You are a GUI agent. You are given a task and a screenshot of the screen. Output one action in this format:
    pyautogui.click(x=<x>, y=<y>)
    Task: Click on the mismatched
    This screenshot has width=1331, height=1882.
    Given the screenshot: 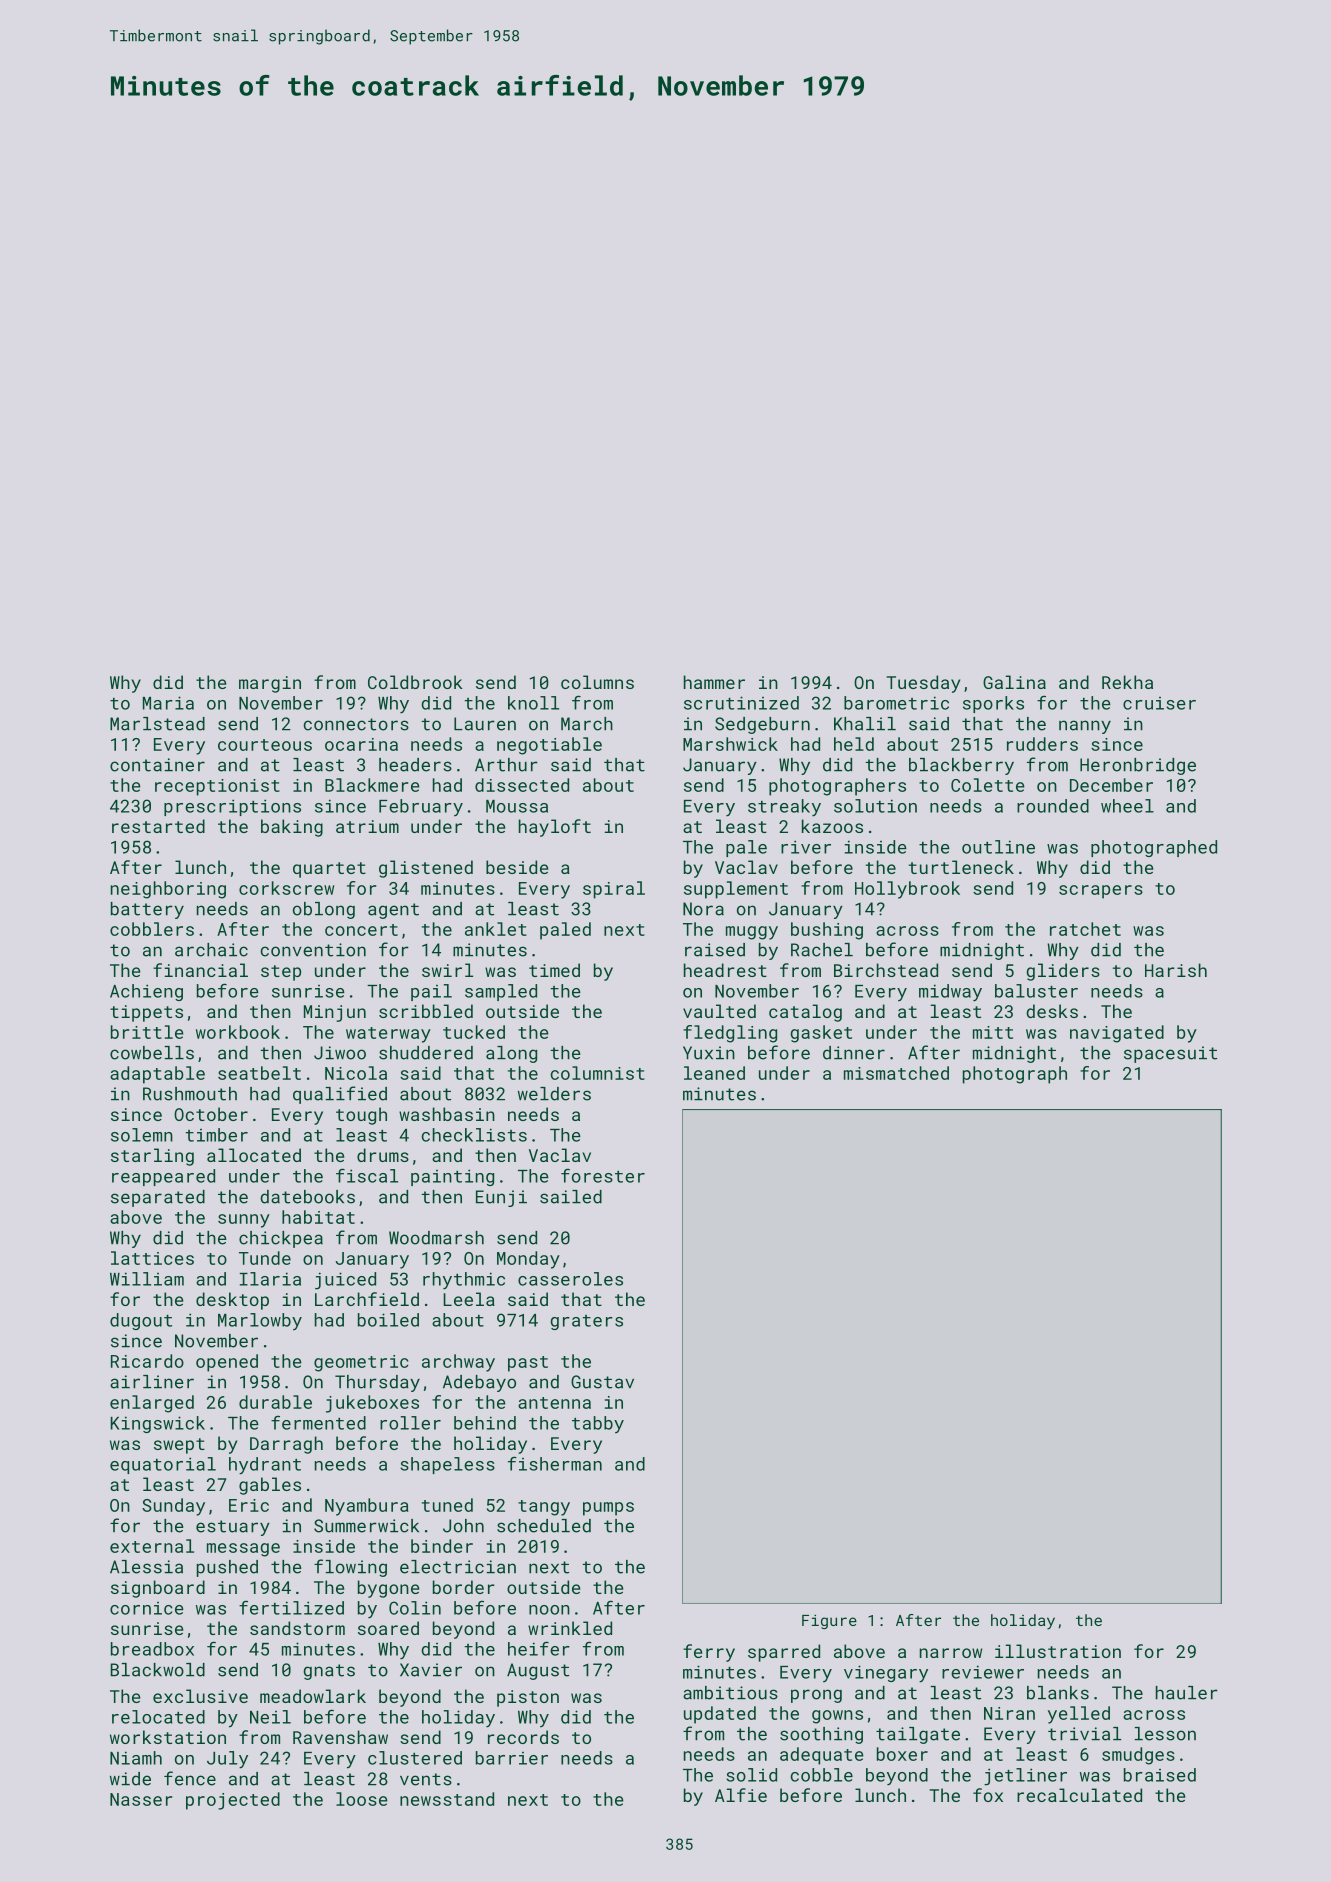 What is the action you would take?
    pyautogui.click(x=896, y=1073)
